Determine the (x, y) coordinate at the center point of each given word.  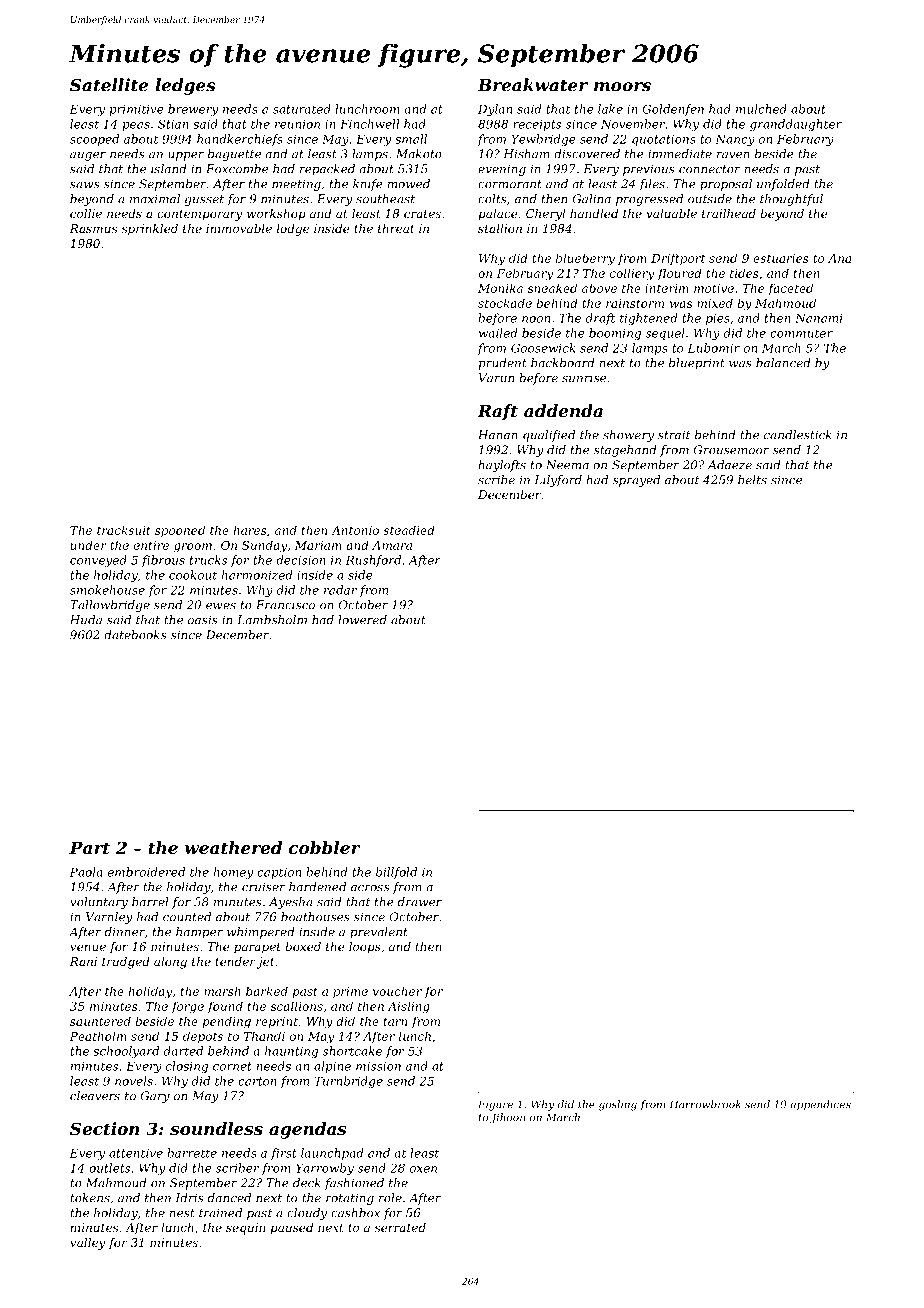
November (633, 124)
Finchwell (369, 124)
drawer (420, 902)
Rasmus (93, 228)
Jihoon (507, 1118)
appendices (820, 1105)
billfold (396, 873)
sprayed (636, 481)
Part (89, 847)
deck (307, 1183)
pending (226, 1022)
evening (502, 170)
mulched (761, 109)
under (89, 545)
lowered (362, 620)
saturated (302, 109)
